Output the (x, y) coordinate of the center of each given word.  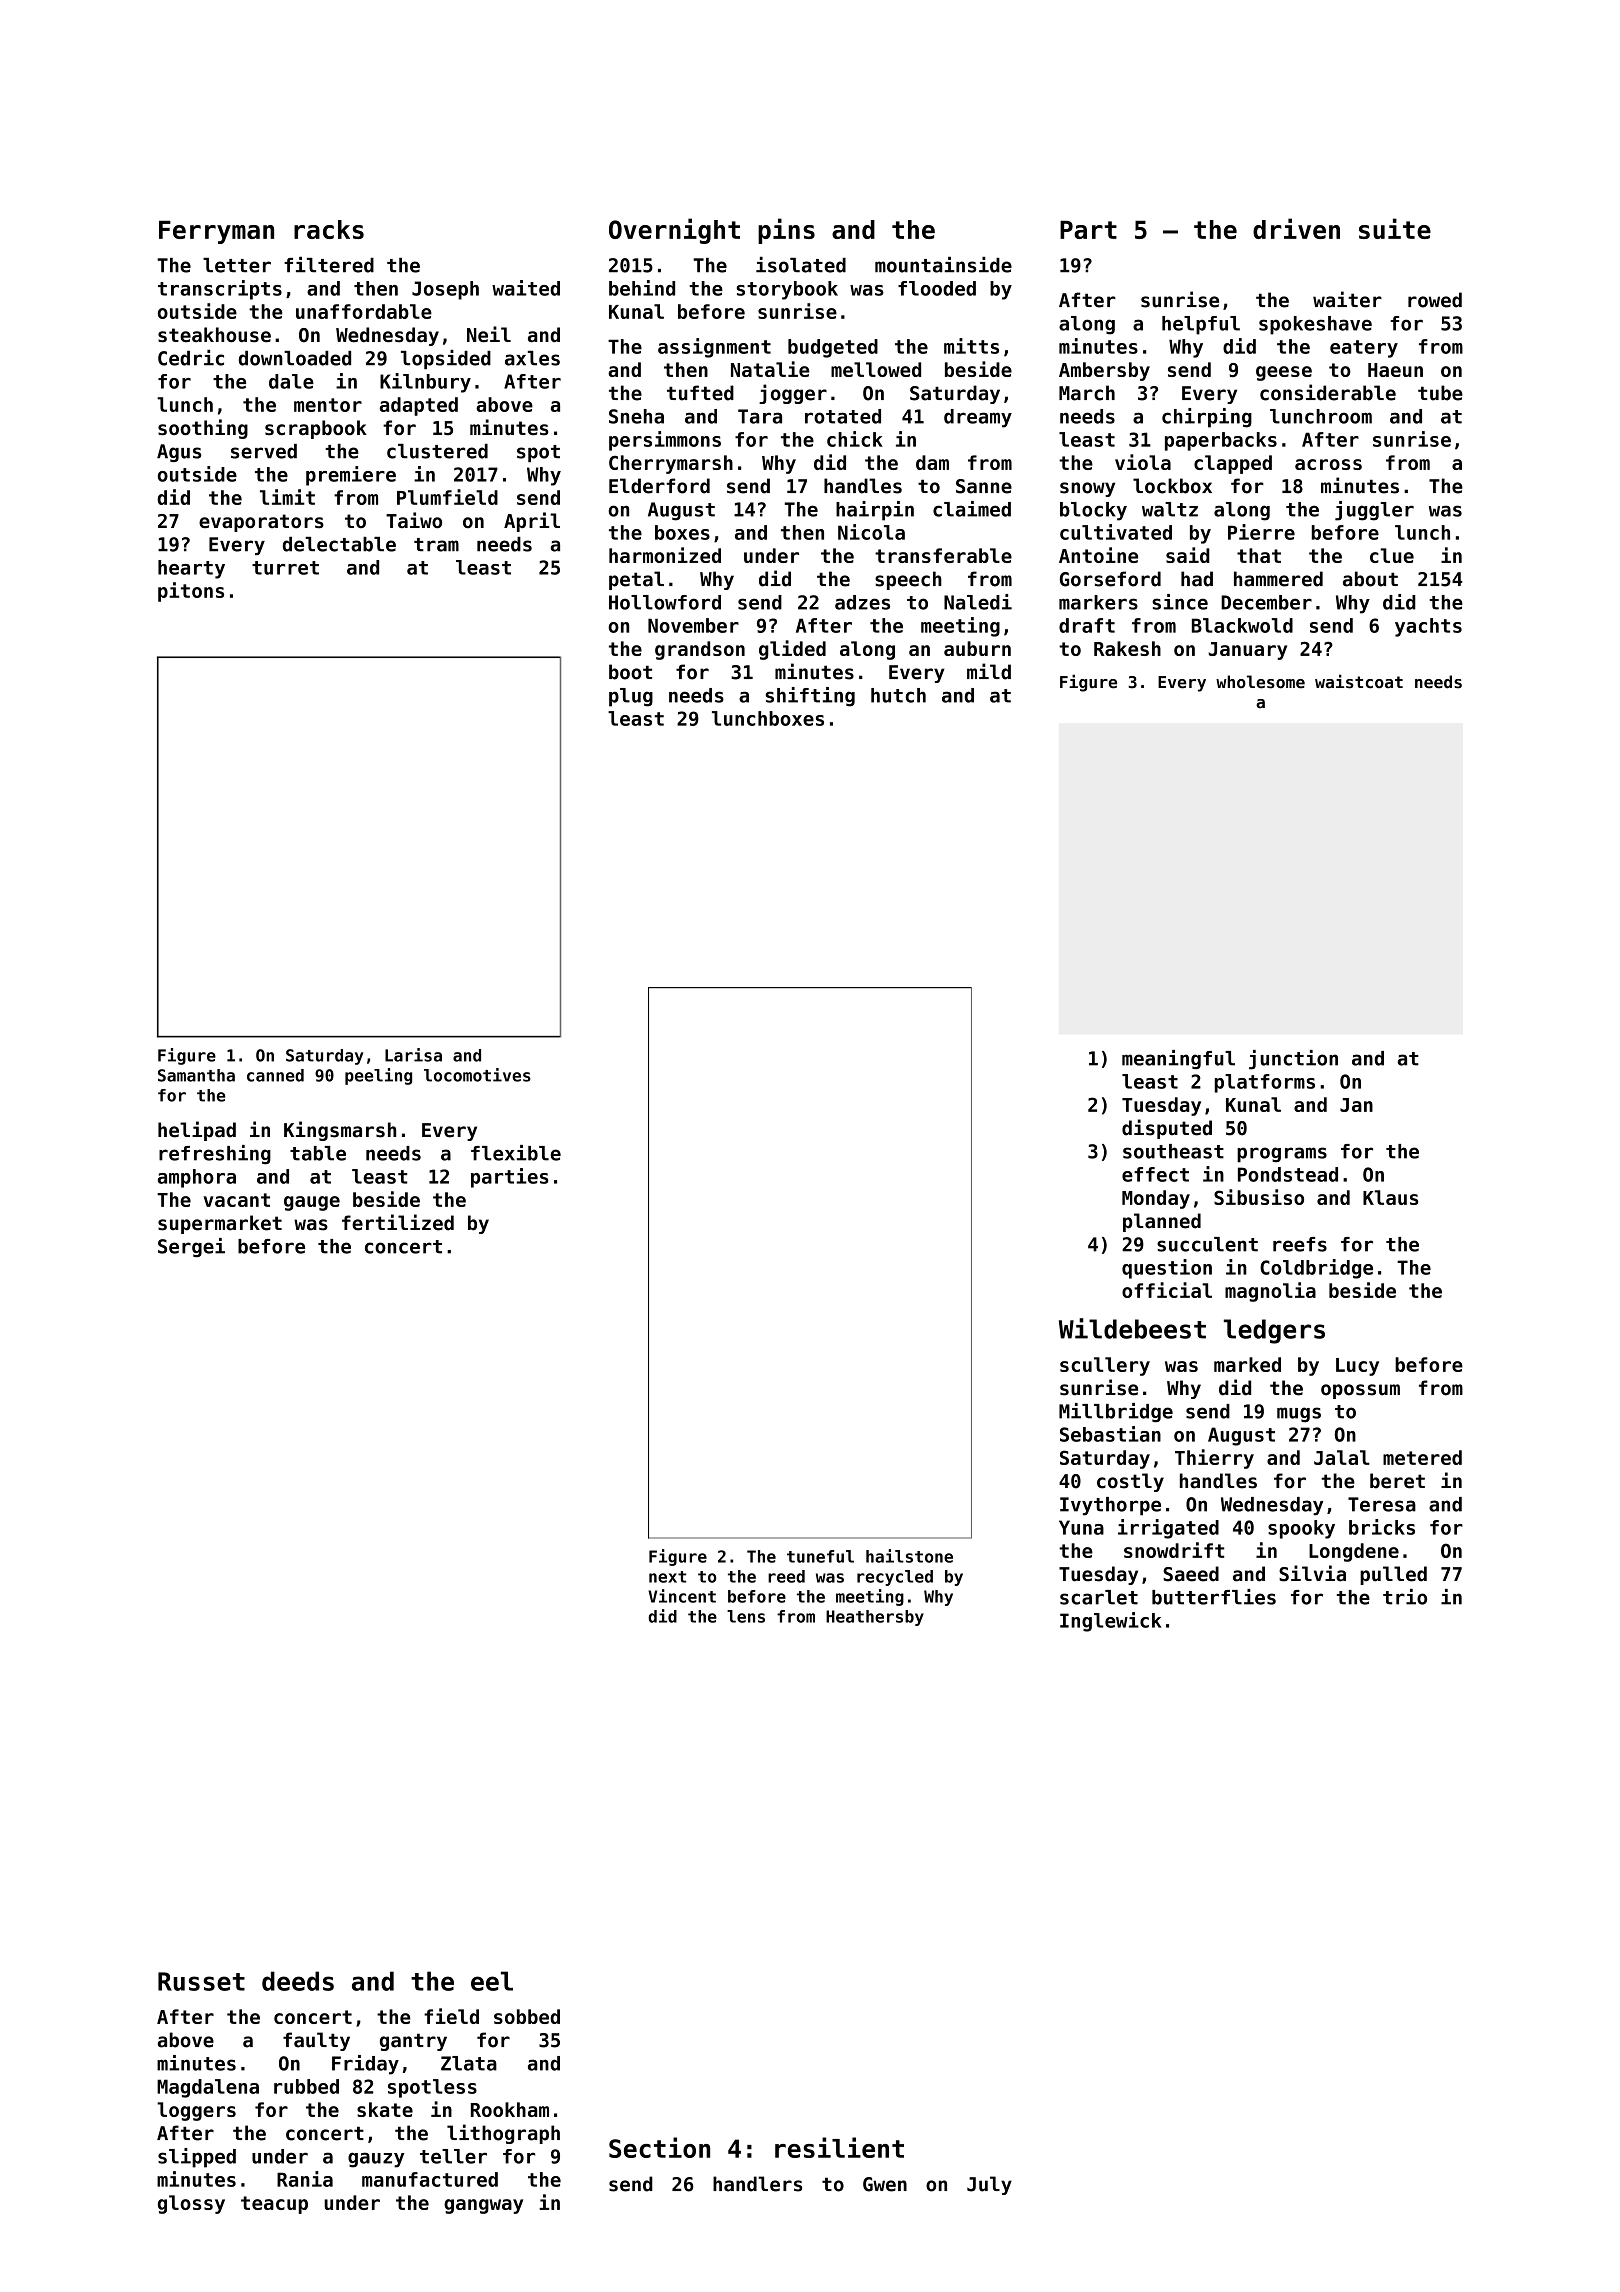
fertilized (398, 1222)
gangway (483, 2206)
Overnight (674, 231)
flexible (516, 1153)
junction (1293, 1060)
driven (1296, 228)
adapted (419, 406)
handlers (757, 2184)
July (989, 2185)
